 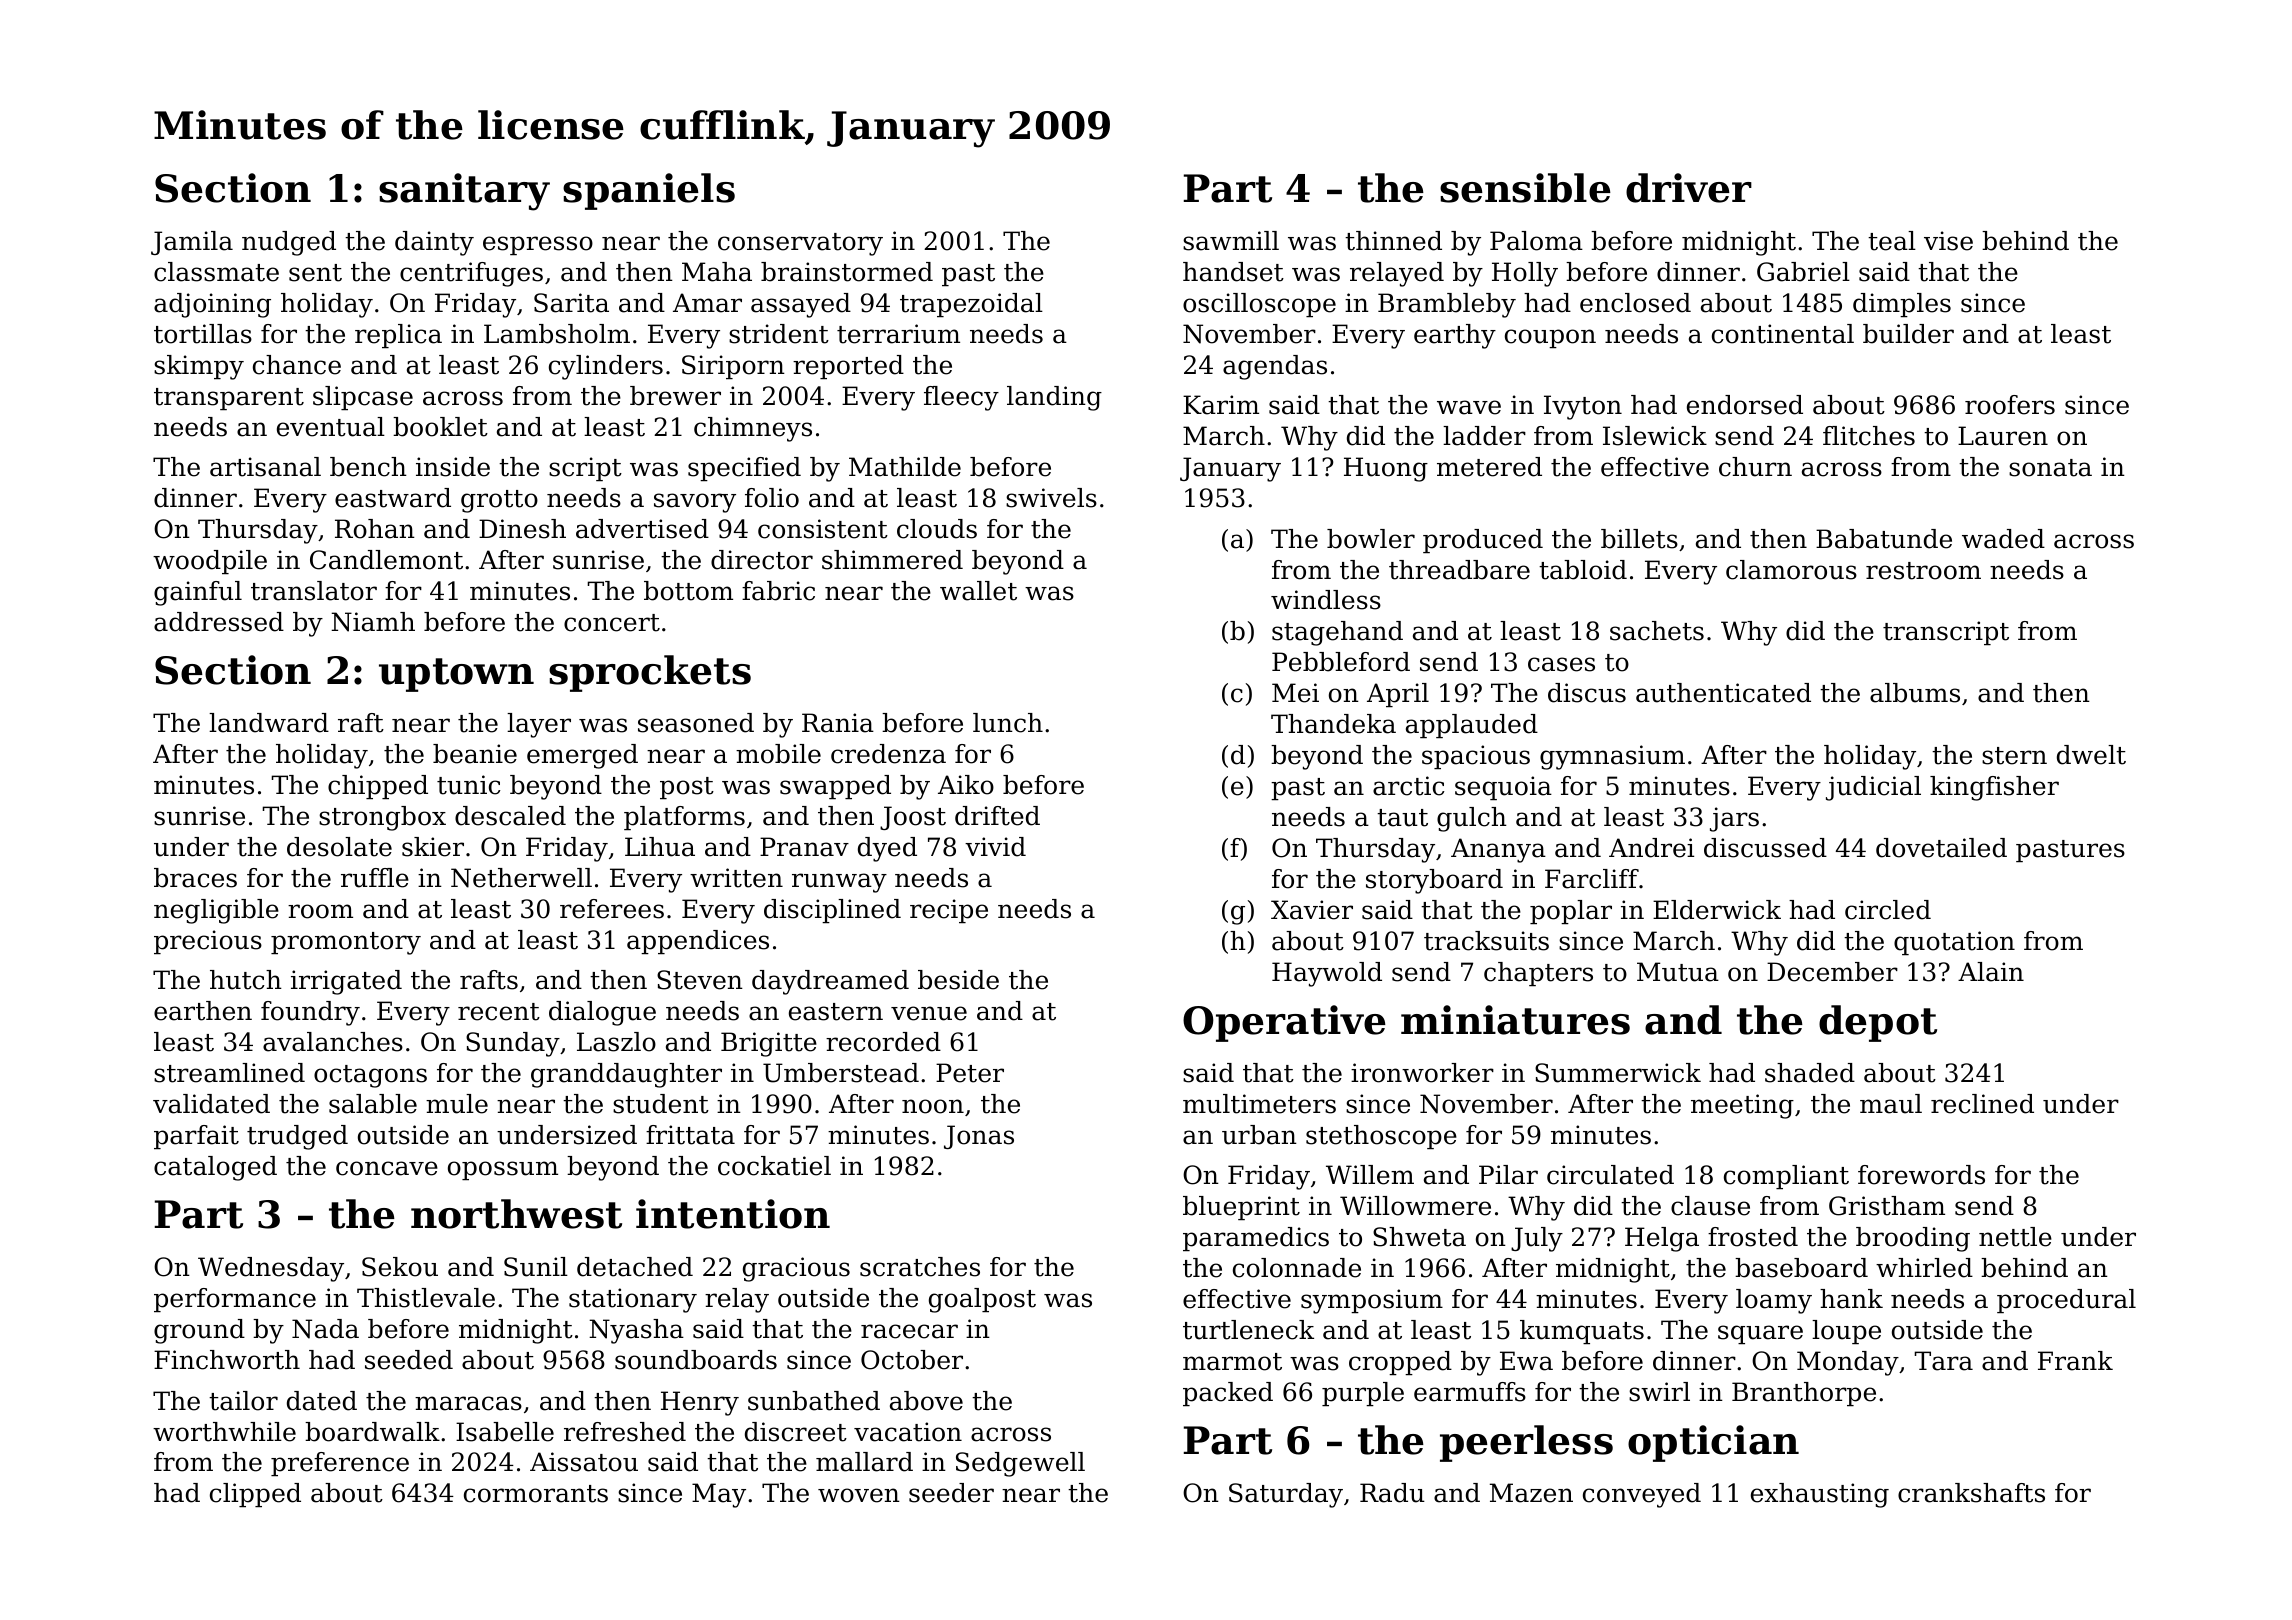 I want to click on conservatory, so click(x=800, y=244).
